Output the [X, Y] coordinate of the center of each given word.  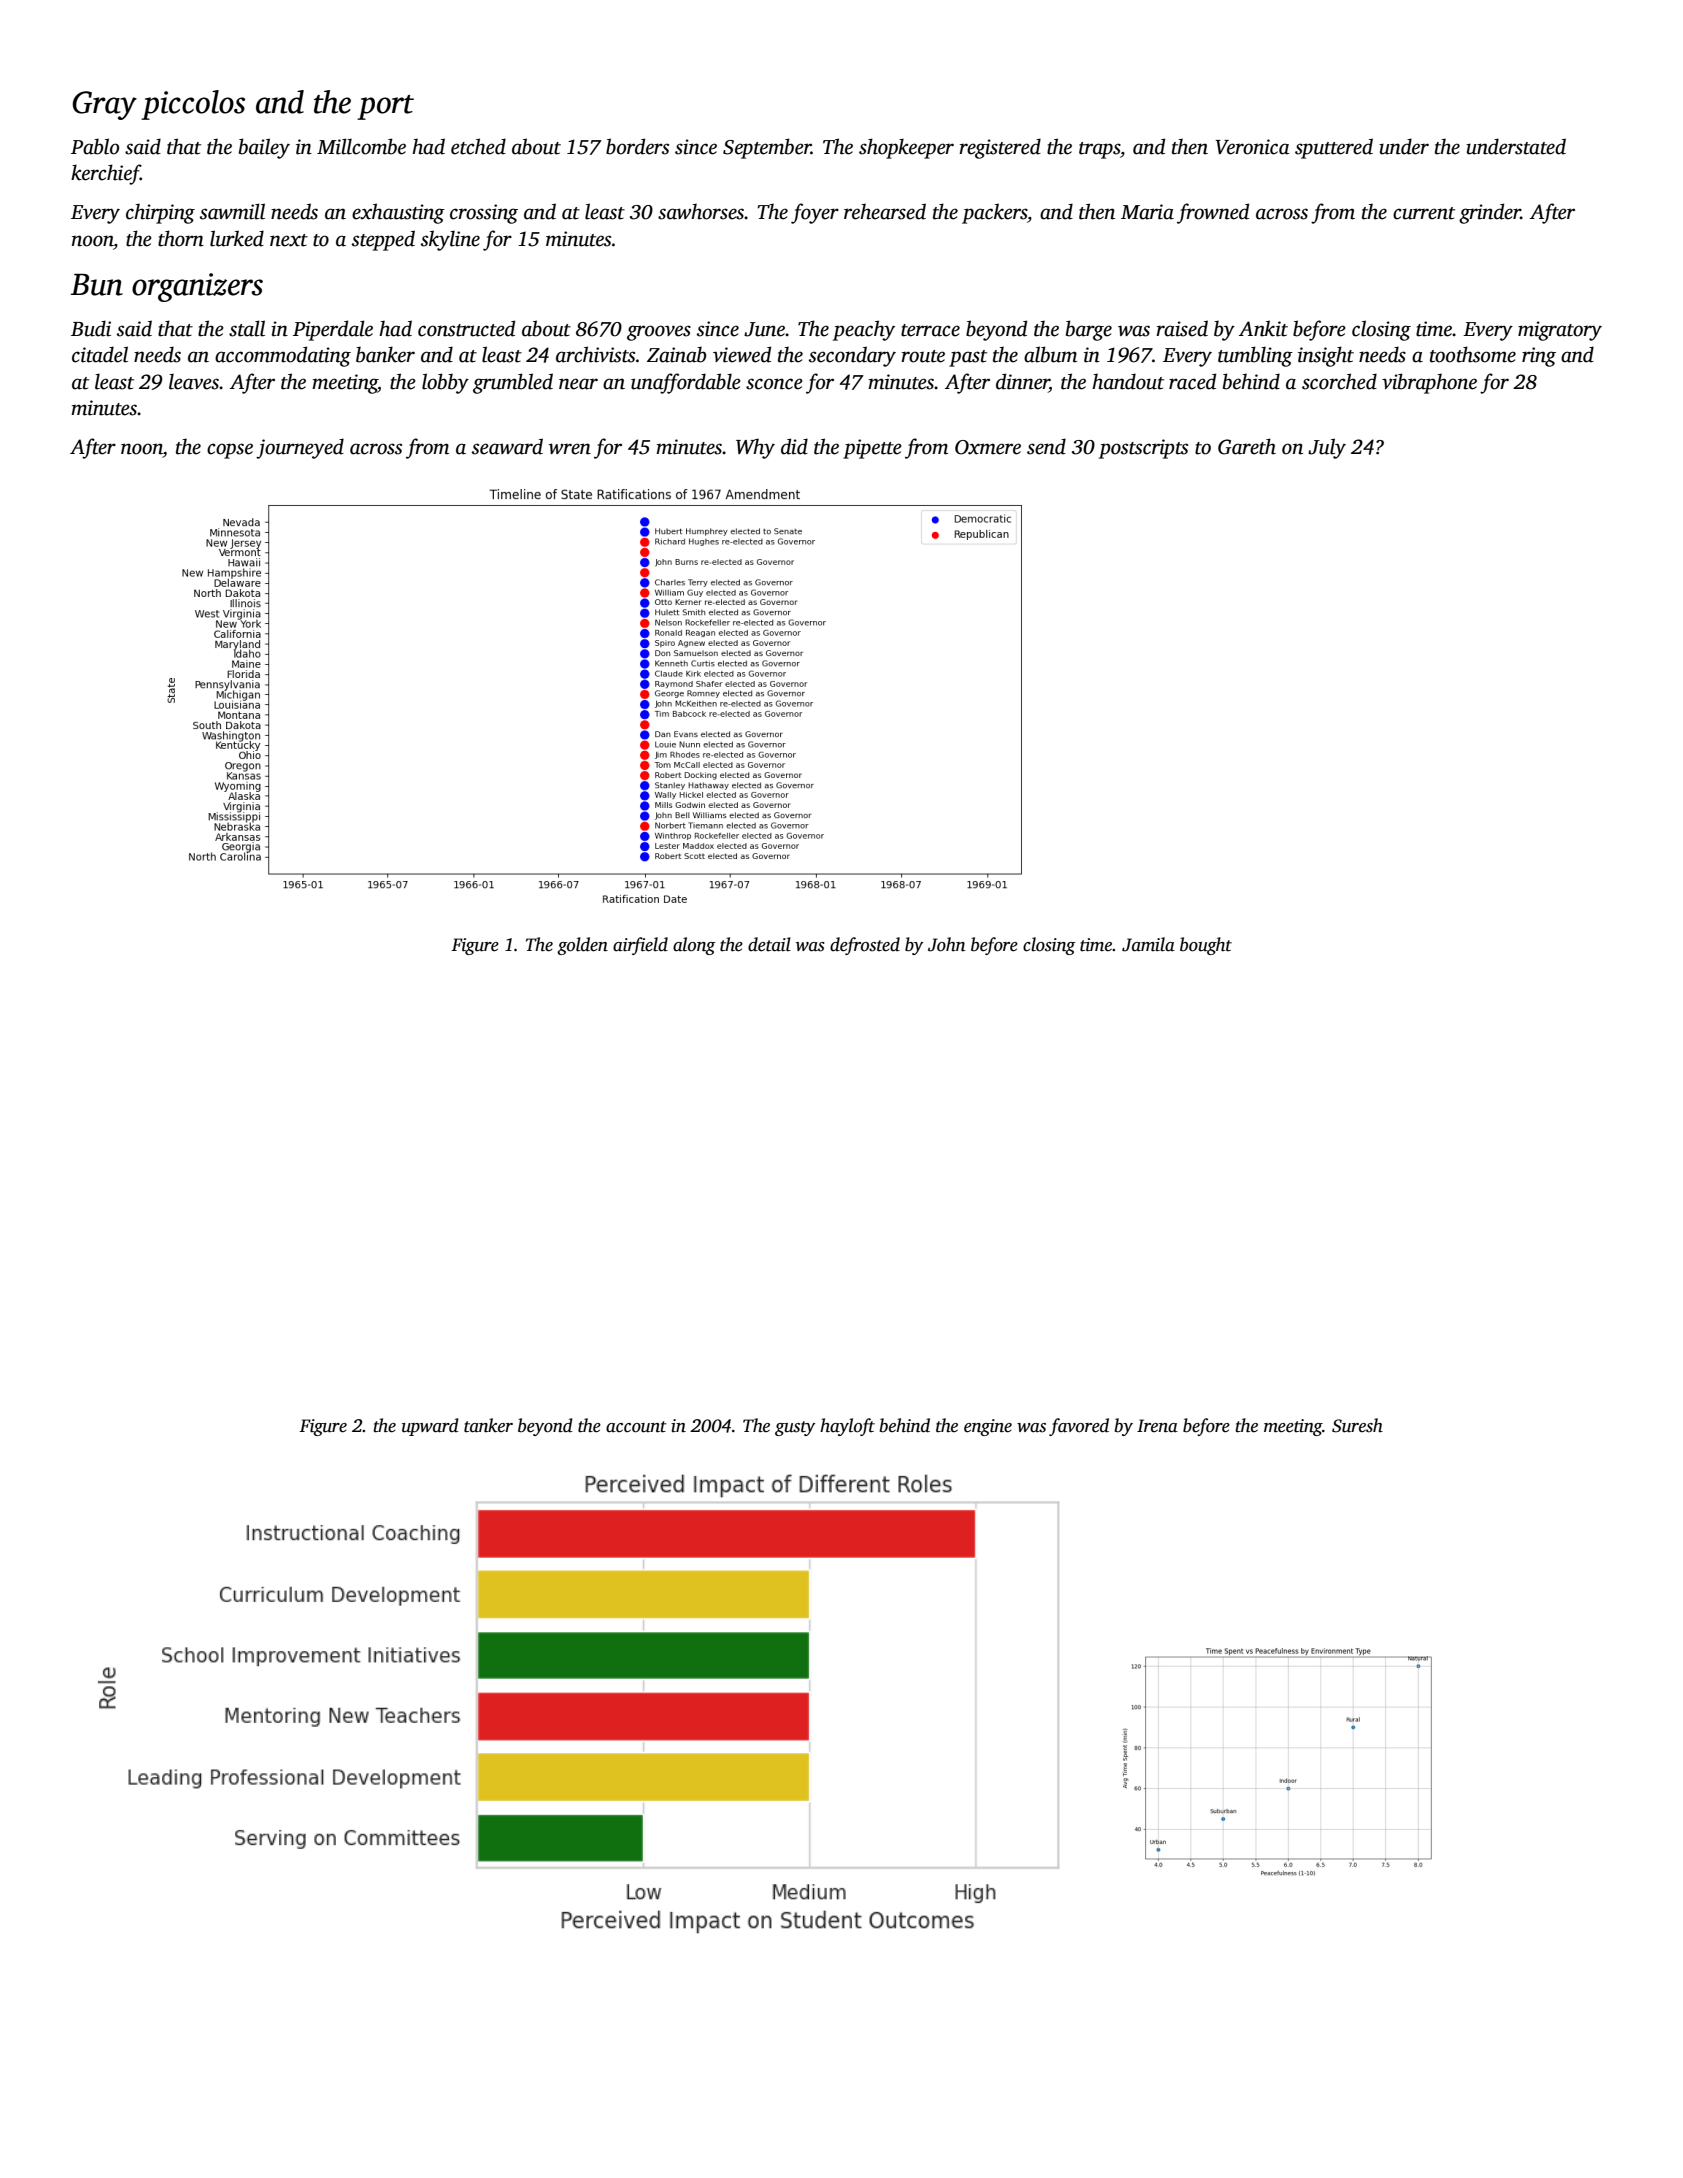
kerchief [105, 174]
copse [230, 451]
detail [769, 944]
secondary [852, 356]
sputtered [1334, 148]
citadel [100, 354]
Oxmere [988, 447]
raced [1192, 381]
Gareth [1247, 446]
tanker [488, 1425]
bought [1206, 946]
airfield [640, 946]
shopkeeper [906, 148]
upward [430, 1427]
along [694, 946]
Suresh [1357, 1425]
